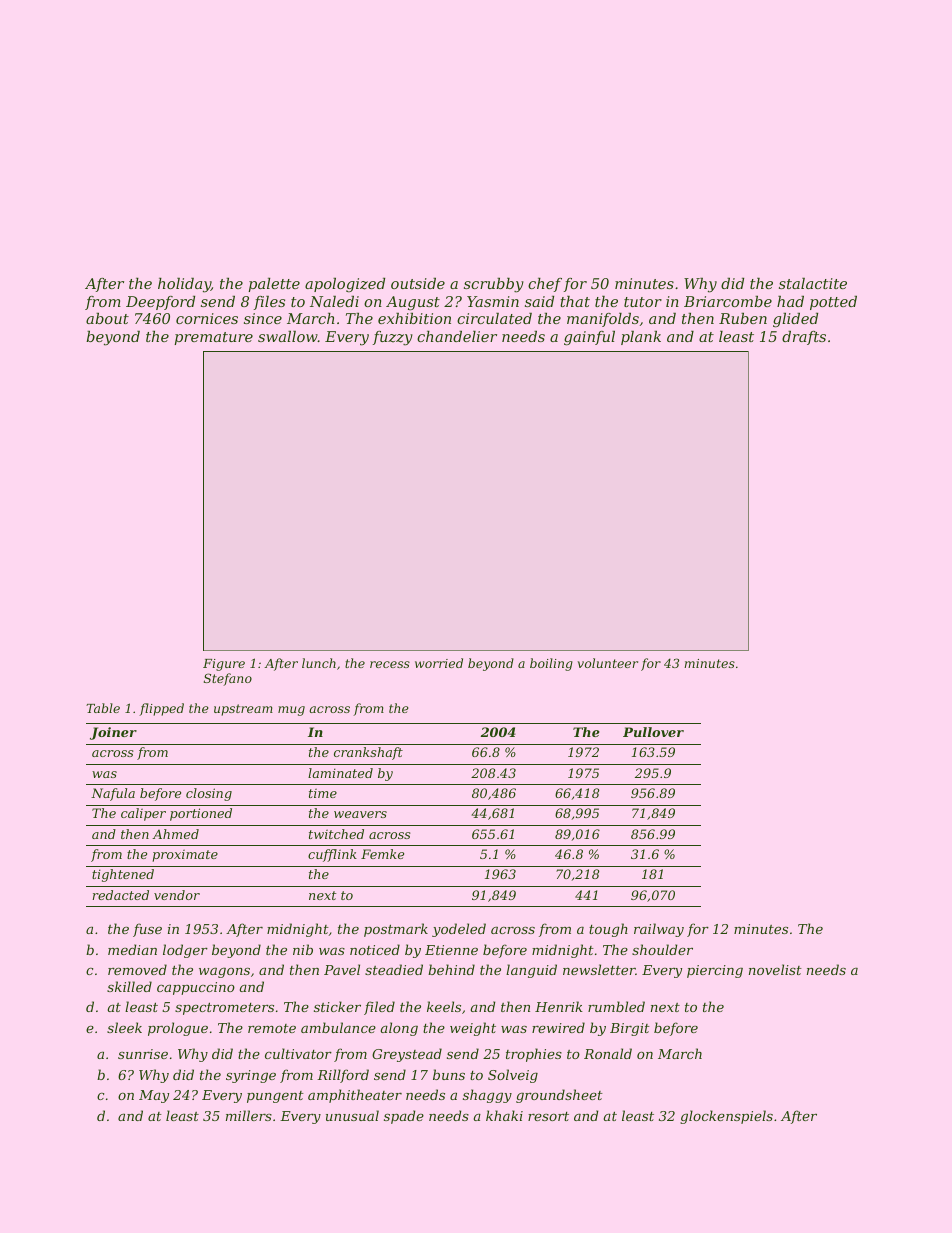 Image resolution: width=952 pixels, height=1233 pixels. What do you see at coordinates (177, 895) in the page?
I see `vendor` at bounding box center [177, 895].
